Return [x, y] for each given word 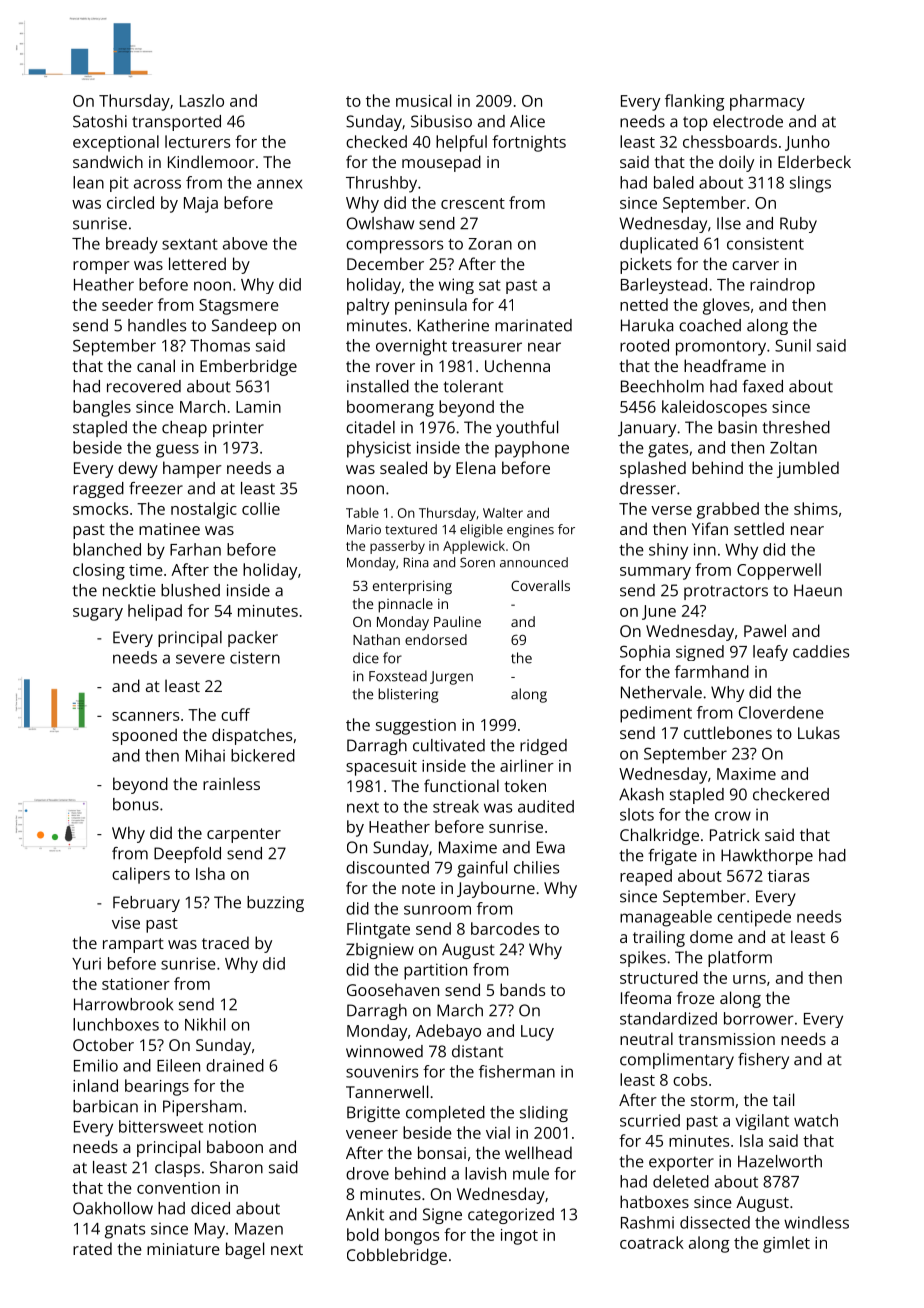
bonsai [442, 1152]
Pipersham [202, 1108]
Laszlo [202, 100]
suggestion [416, 727]
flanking [694, 102]
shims [816, 508]
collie [261, 508]
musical [423, 100]
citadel [370, 427]
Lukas [819, 732]
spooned [144, 736]
